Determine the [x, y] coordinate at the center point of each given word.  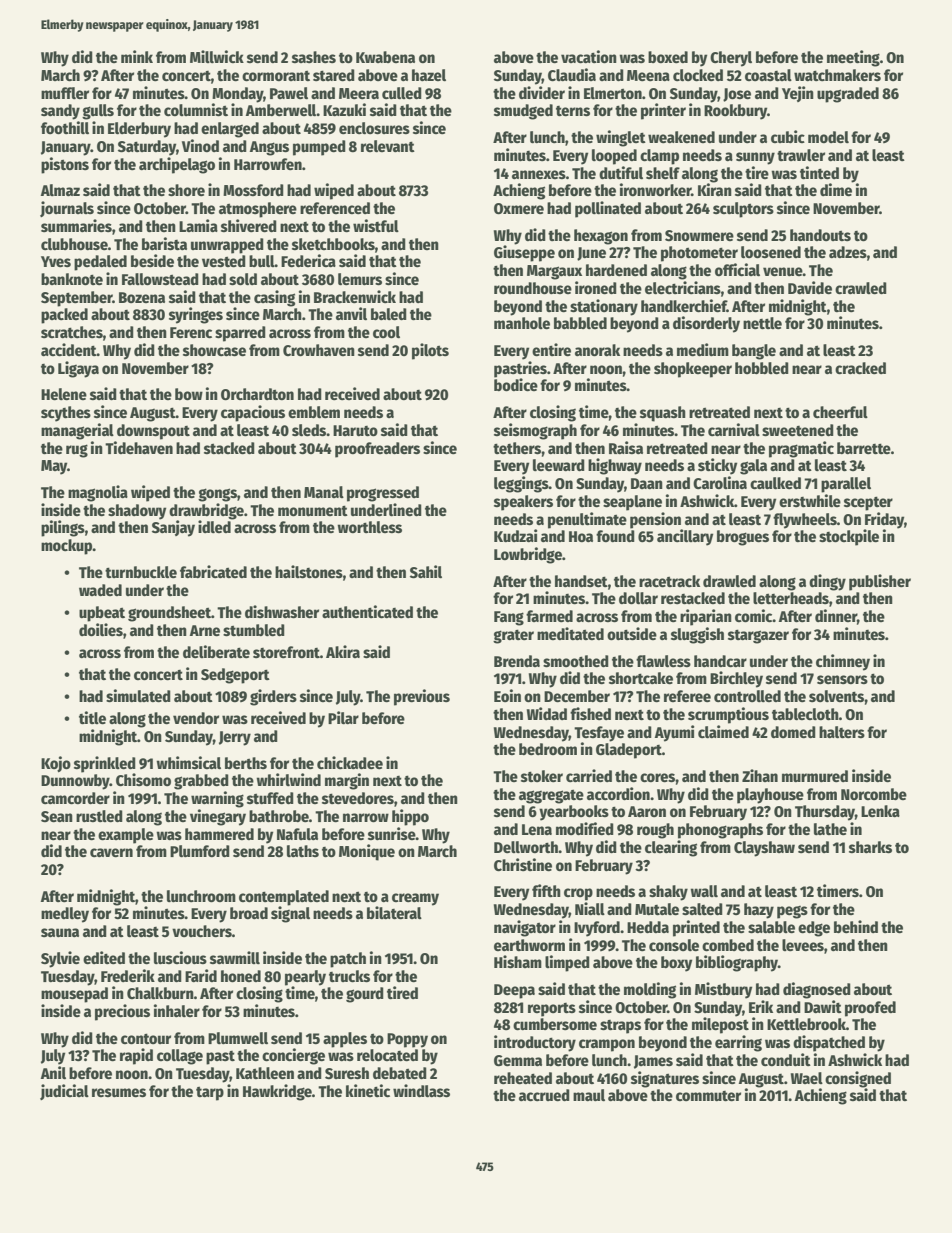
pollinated [608, 209]
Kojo [56, 764]
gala [753, 467]
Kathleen [265, 1073]
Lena [537, 830]
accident [69, 350]
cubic [788, 136]
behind [856, 927]
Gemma [518, 1061]
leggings [521, 484]
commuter [708, 1096]
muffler [65, 93]
